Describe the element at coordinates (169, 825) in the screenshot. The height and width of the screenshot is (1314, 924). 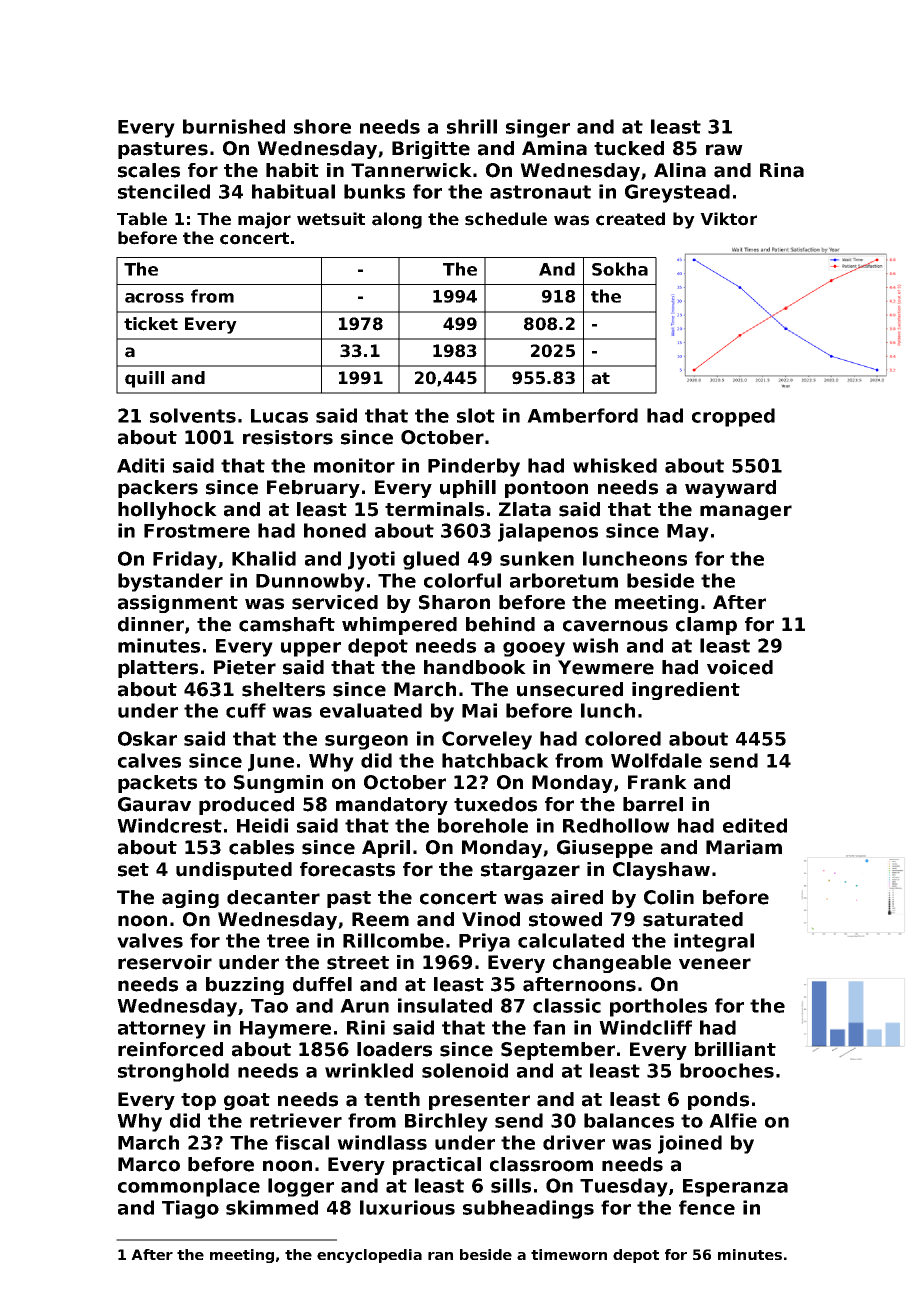
I see `Windcrest` at that location.
